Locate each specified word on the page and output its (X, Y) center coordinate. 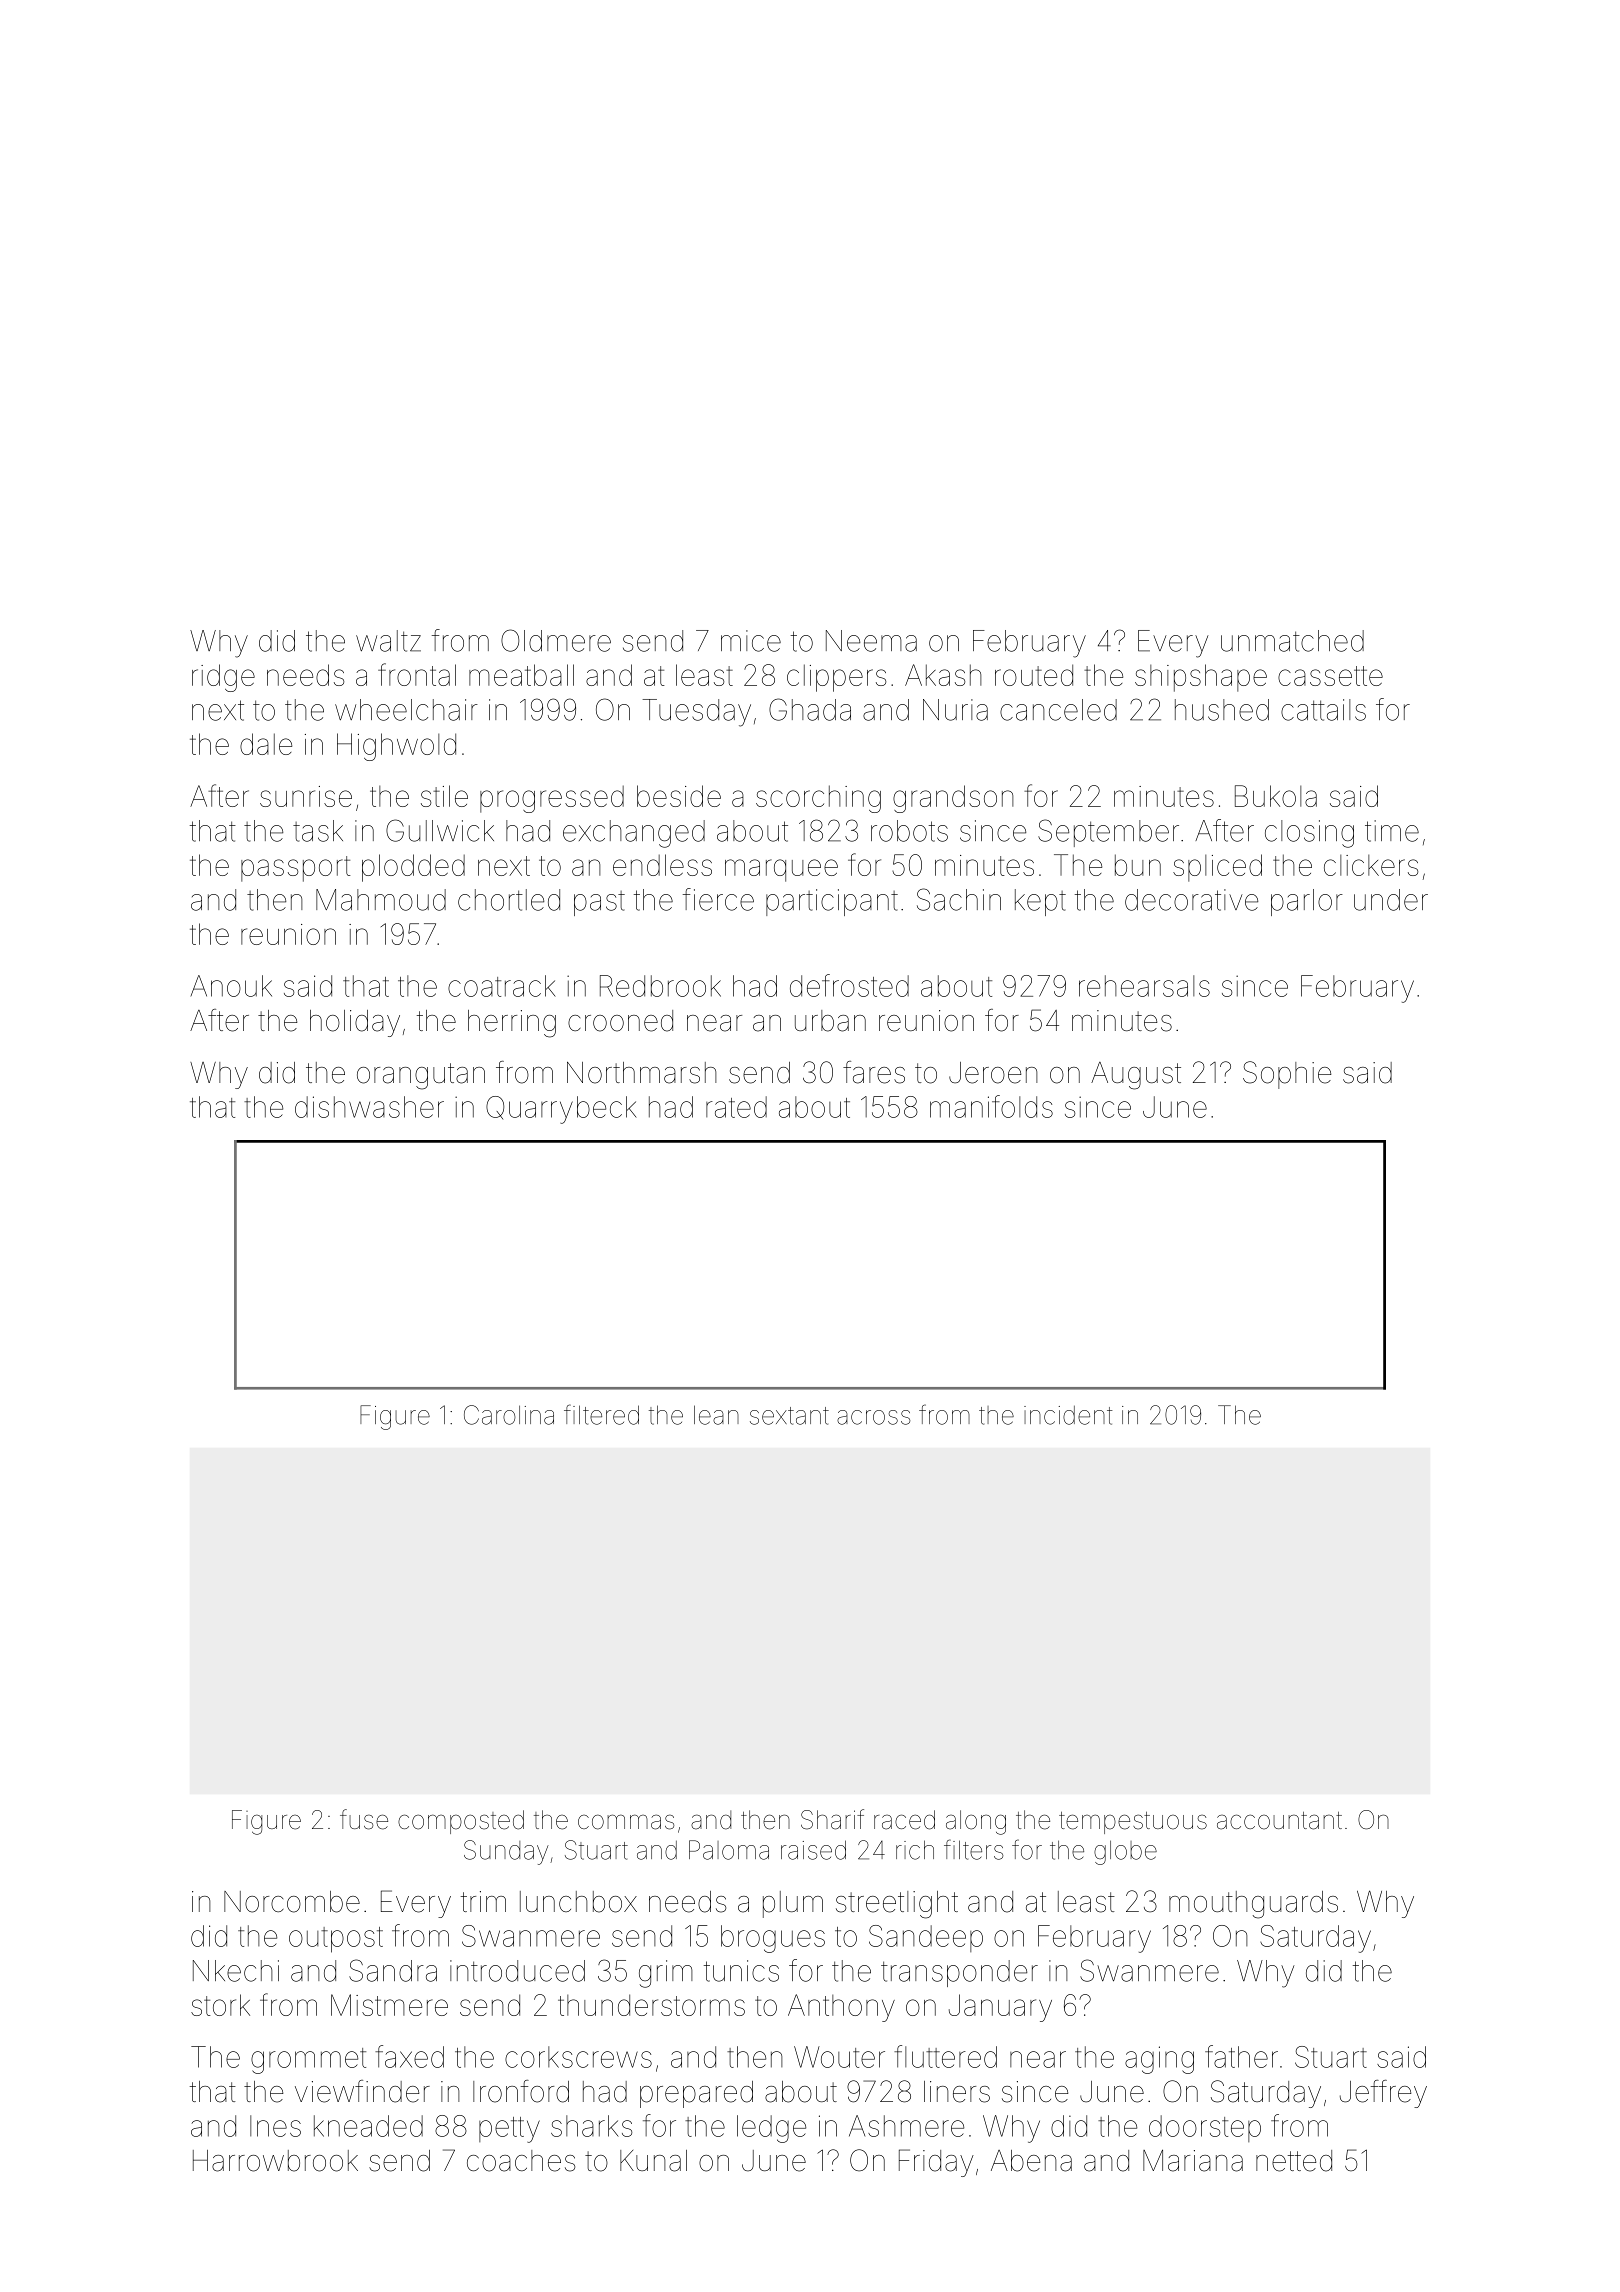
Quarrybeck (561, 1110)
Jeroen (993, 1073)
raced (904, 1820)
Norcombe (292, 1902)
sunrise (306, 796)
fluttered (945, 2056)
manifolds (991, 1106)
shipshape (1201, 678)
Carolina (509, 1415)
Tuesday (696, 713)
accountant (1279, 1821)
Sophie (1287, 1075)
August (1136, 1076)
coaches (521, 2161)
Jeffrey (1383, 2094)
